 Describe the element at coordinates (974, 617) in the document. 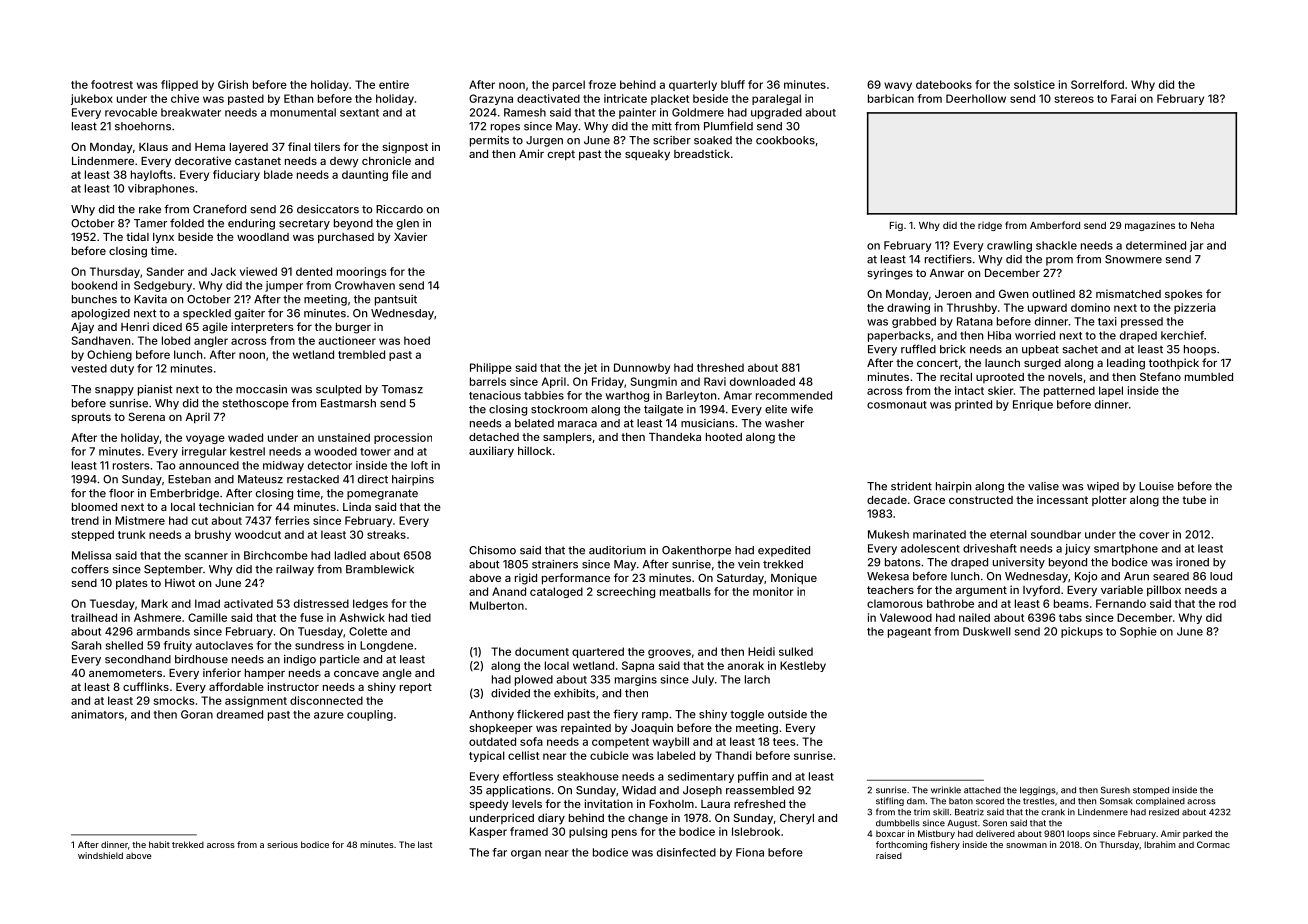

I see `nailed` at that location.
